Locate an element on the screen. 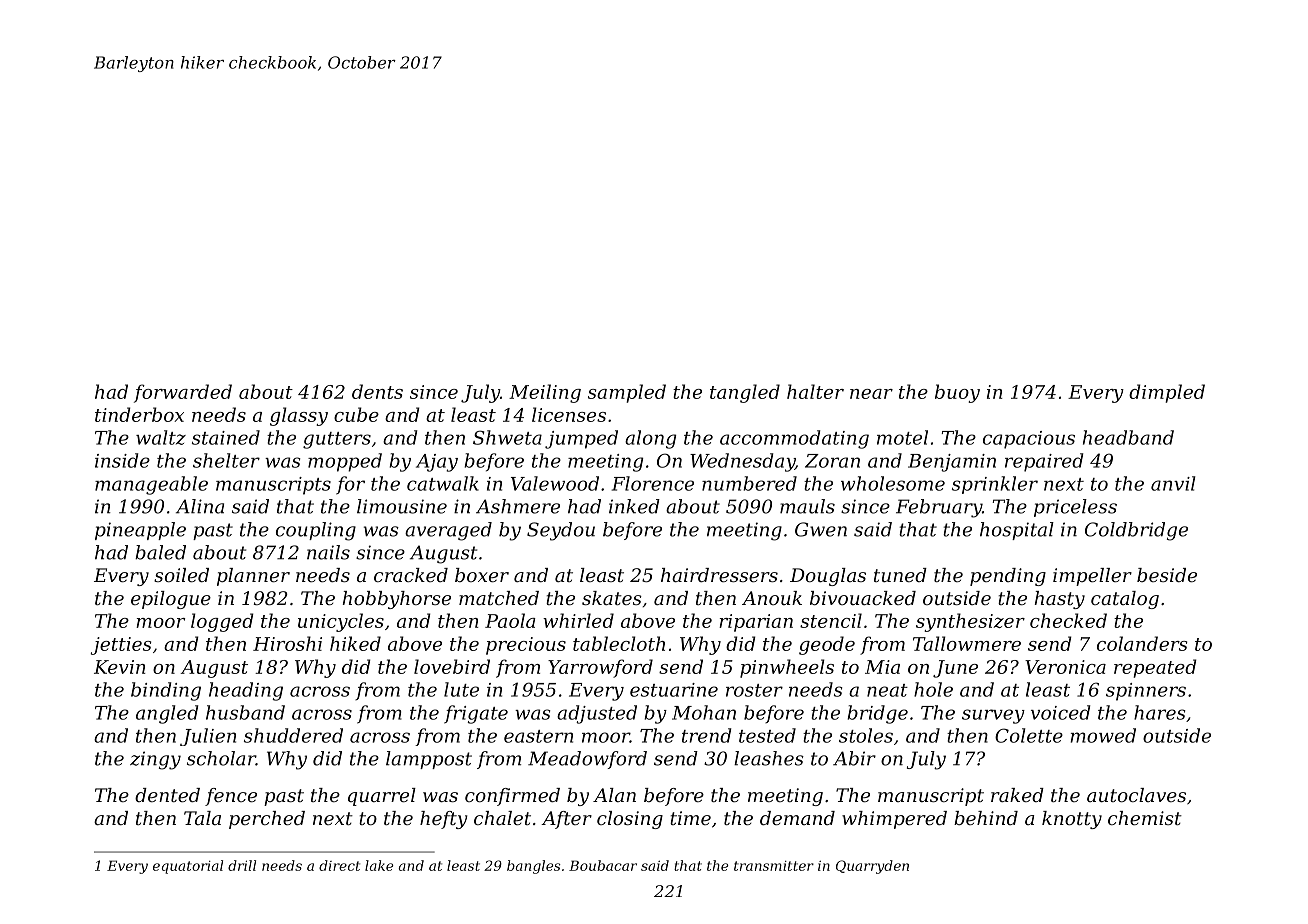 This screenshot has width=1308, height=924. buoy is located at coordinates (957, 393).
